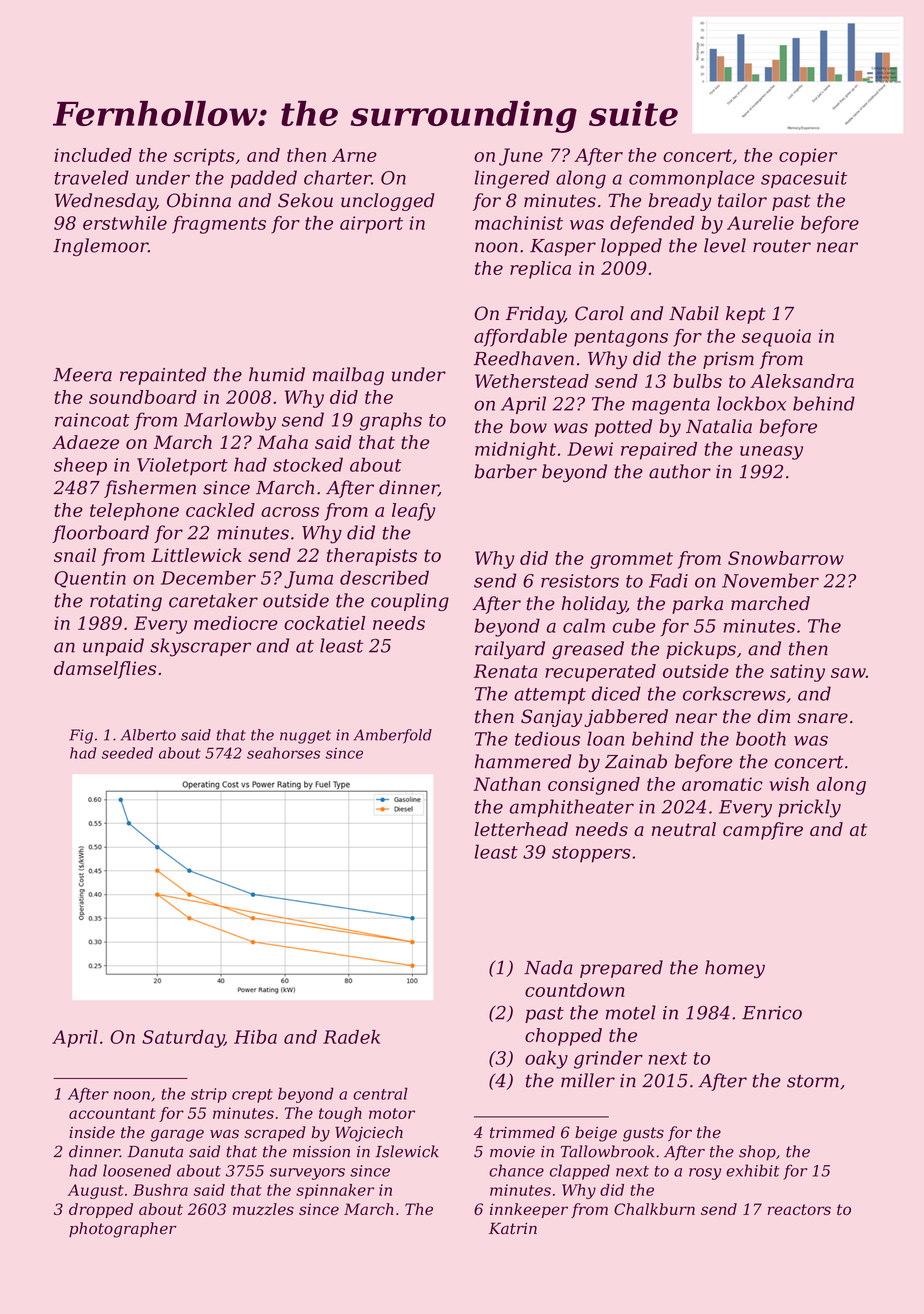 The width and height of the page is (924, 1314). What do you see at coordinates (822, 718) in the page?
I see `snare` at bounding box center [822, 718].
